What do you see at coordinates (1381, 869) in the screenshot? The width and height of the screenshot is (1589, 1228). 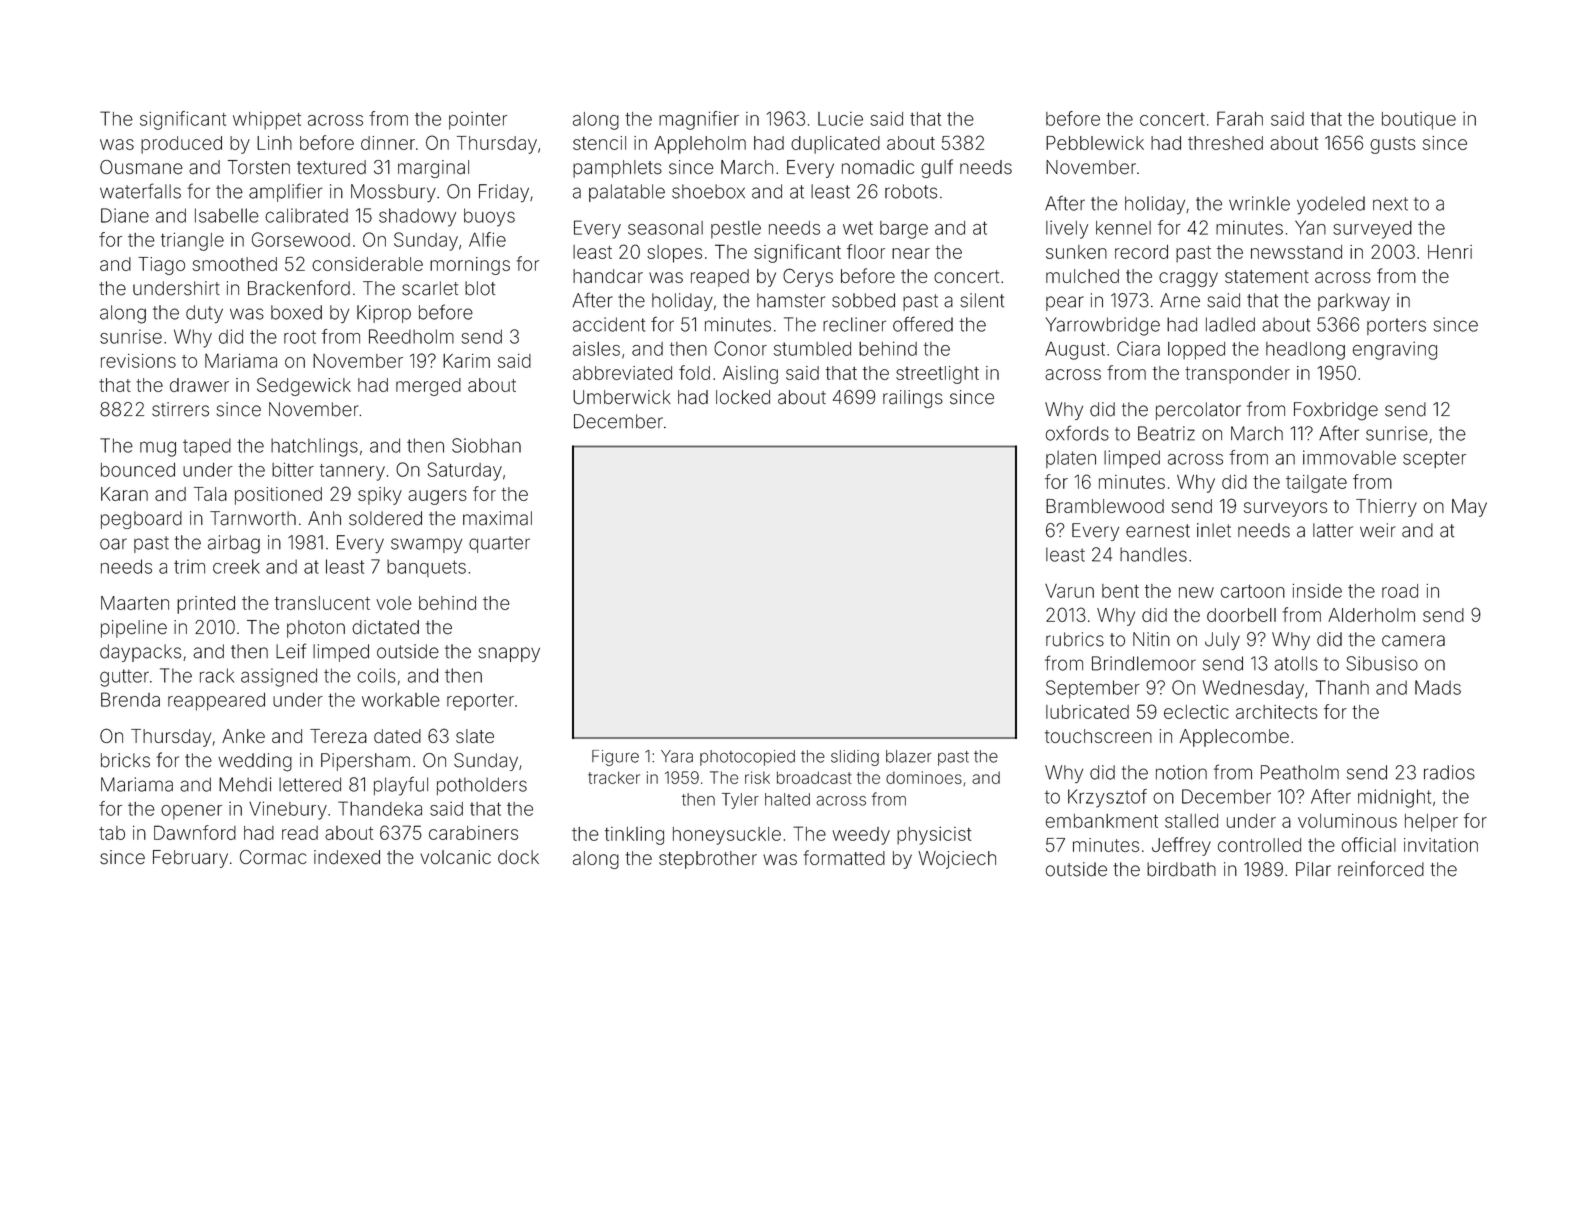 I see `reinforced` at bounding box center [1381, 869].
